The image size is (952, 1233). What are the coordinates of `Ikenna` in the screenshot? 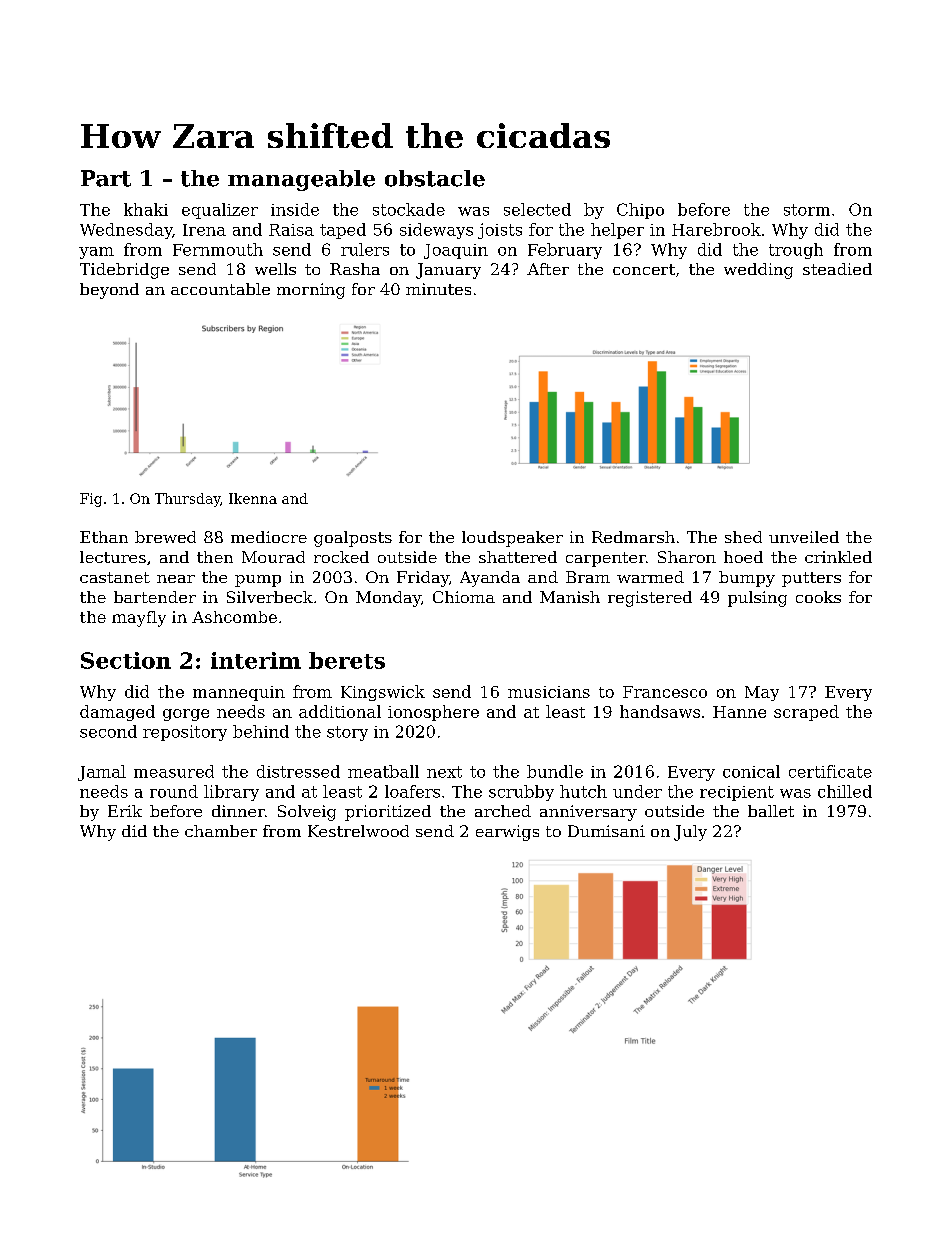 It's located at (253, 498).
